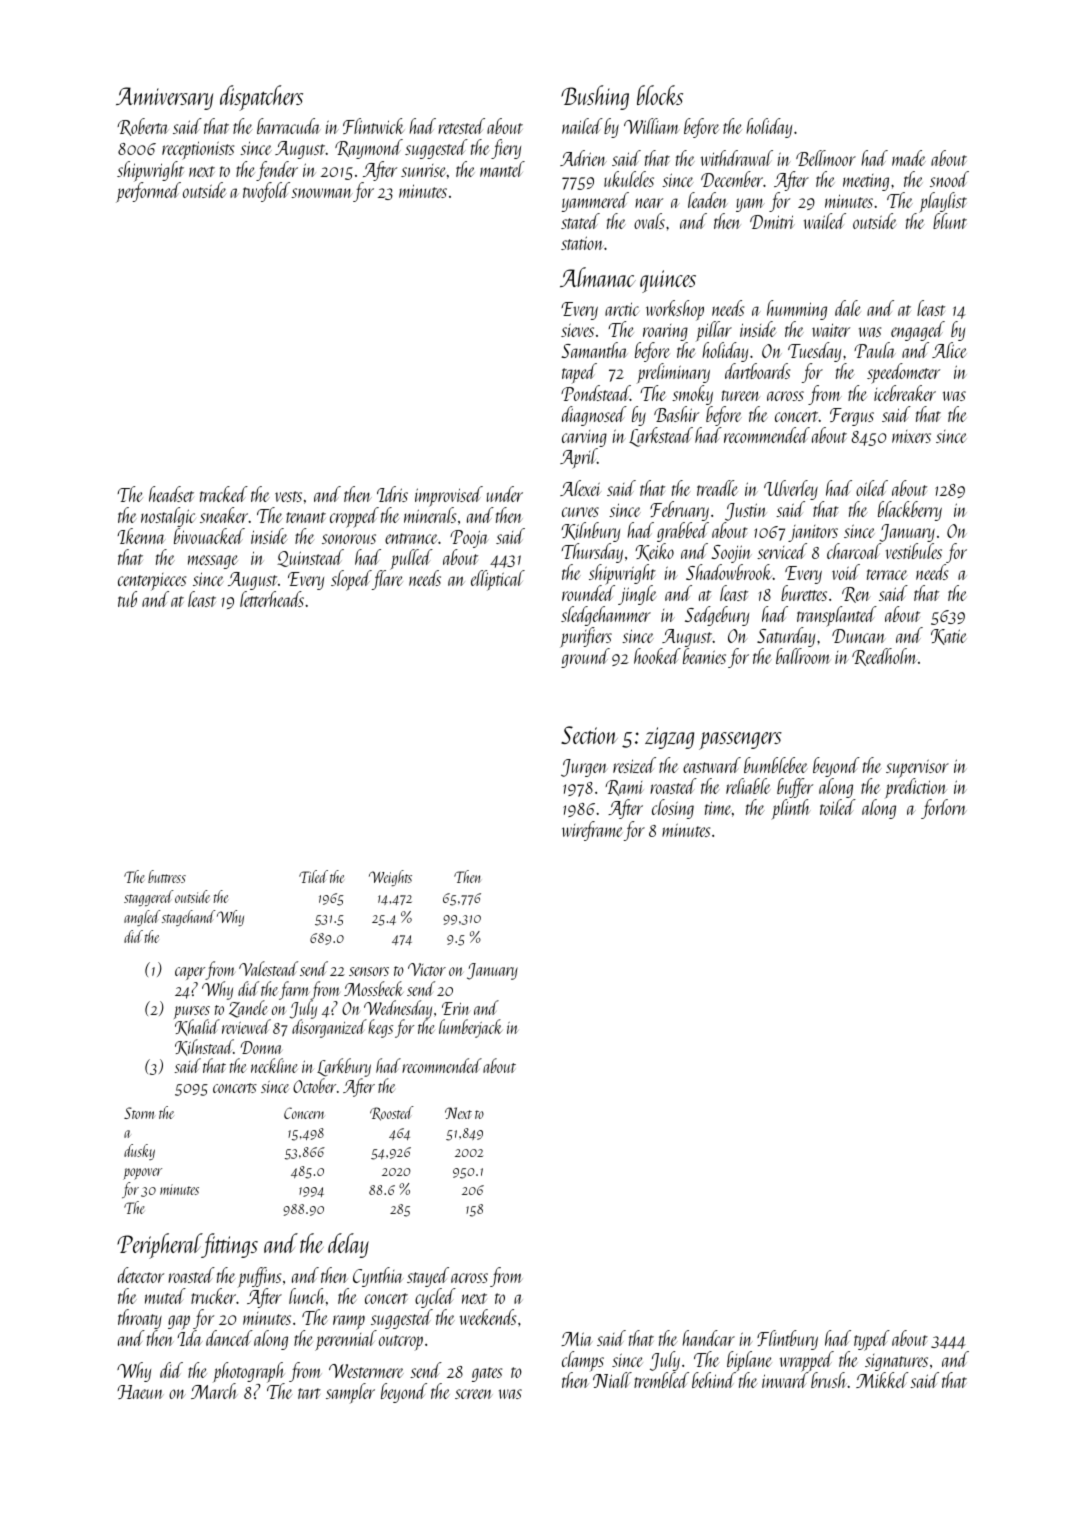 The height and width of the image is (1534, 1084). Describe the element at coordinates (660, 95) in the image. I see `blocks` at that location.
